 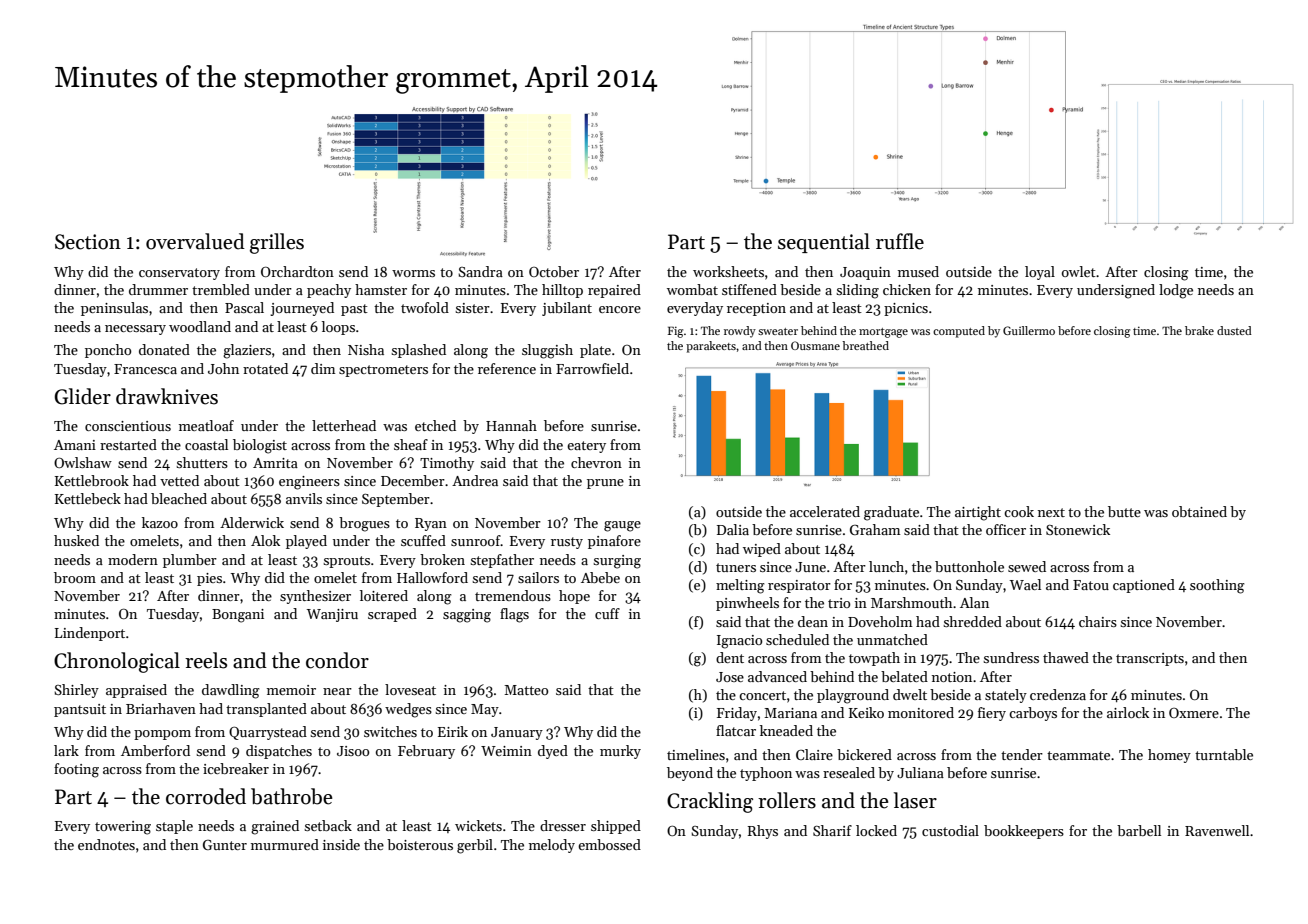 What do you see at coordinates (476, 540) in the screenshot?
I see `sunroof` at bounding box center [476, 540].
